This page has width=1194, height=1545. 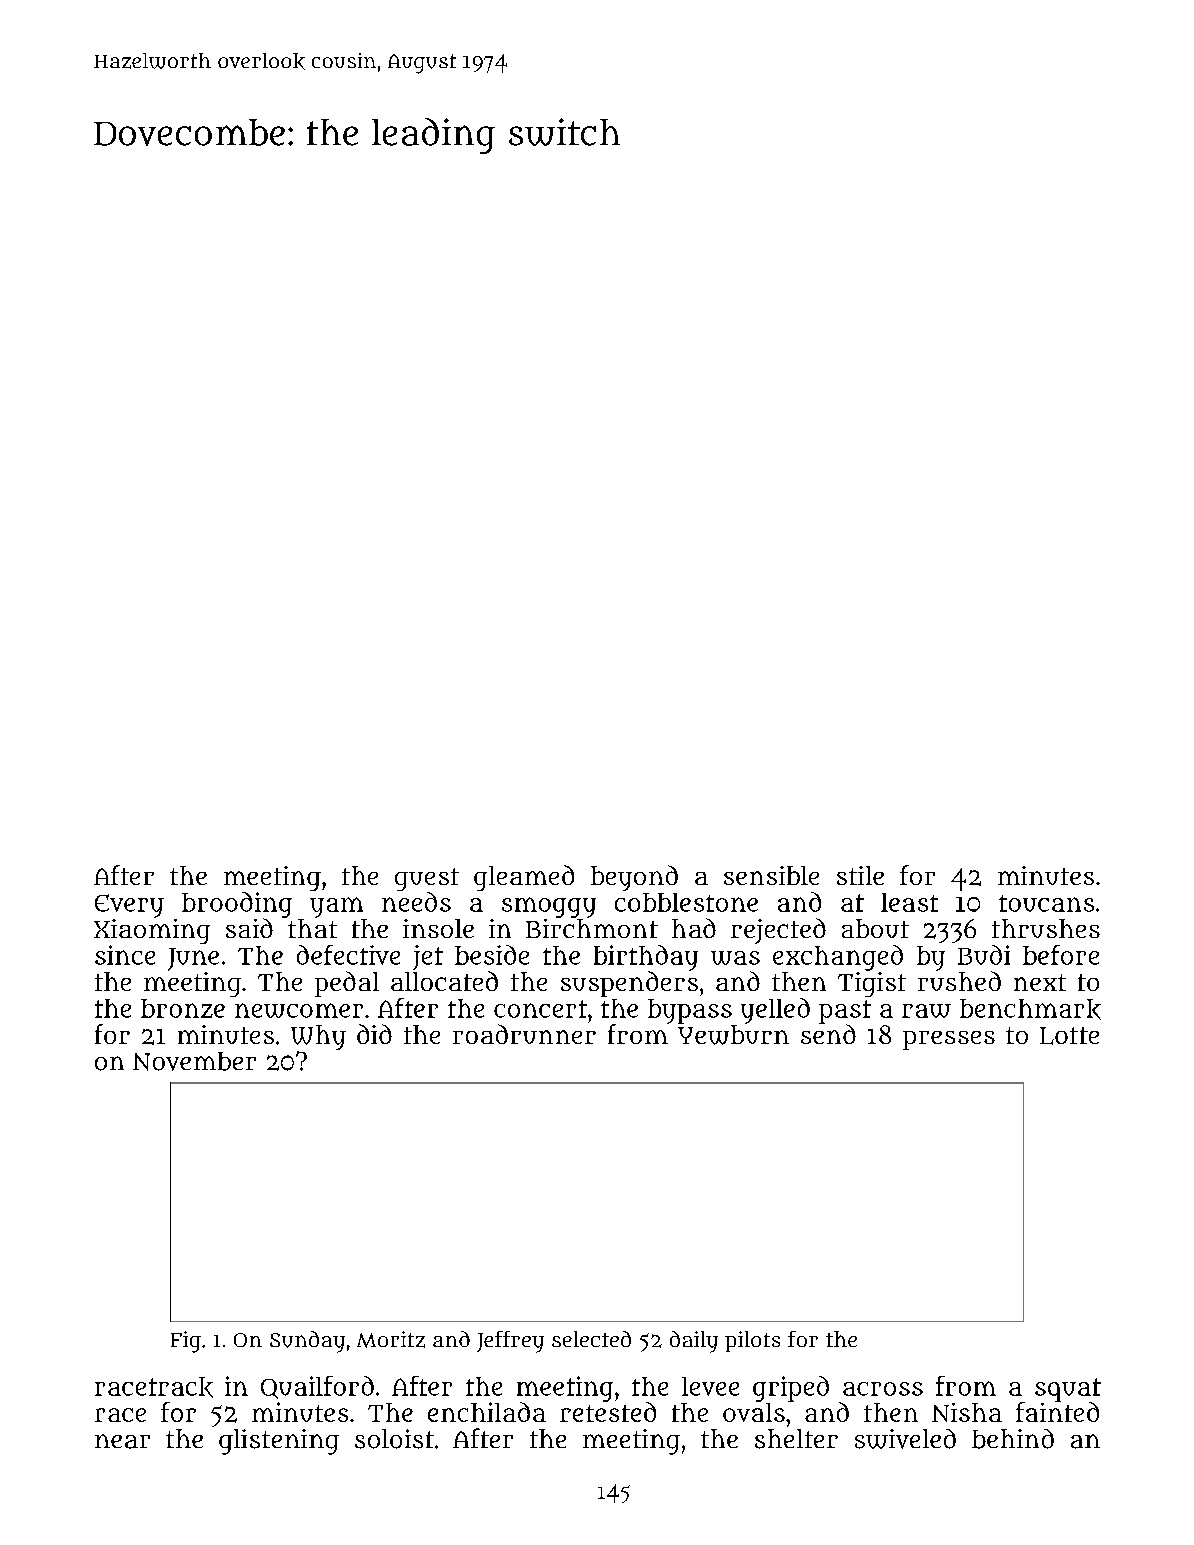 What do you see at coordinates (634, 878) in the page?
I see `beyond` at bounding box center [634, 878].
